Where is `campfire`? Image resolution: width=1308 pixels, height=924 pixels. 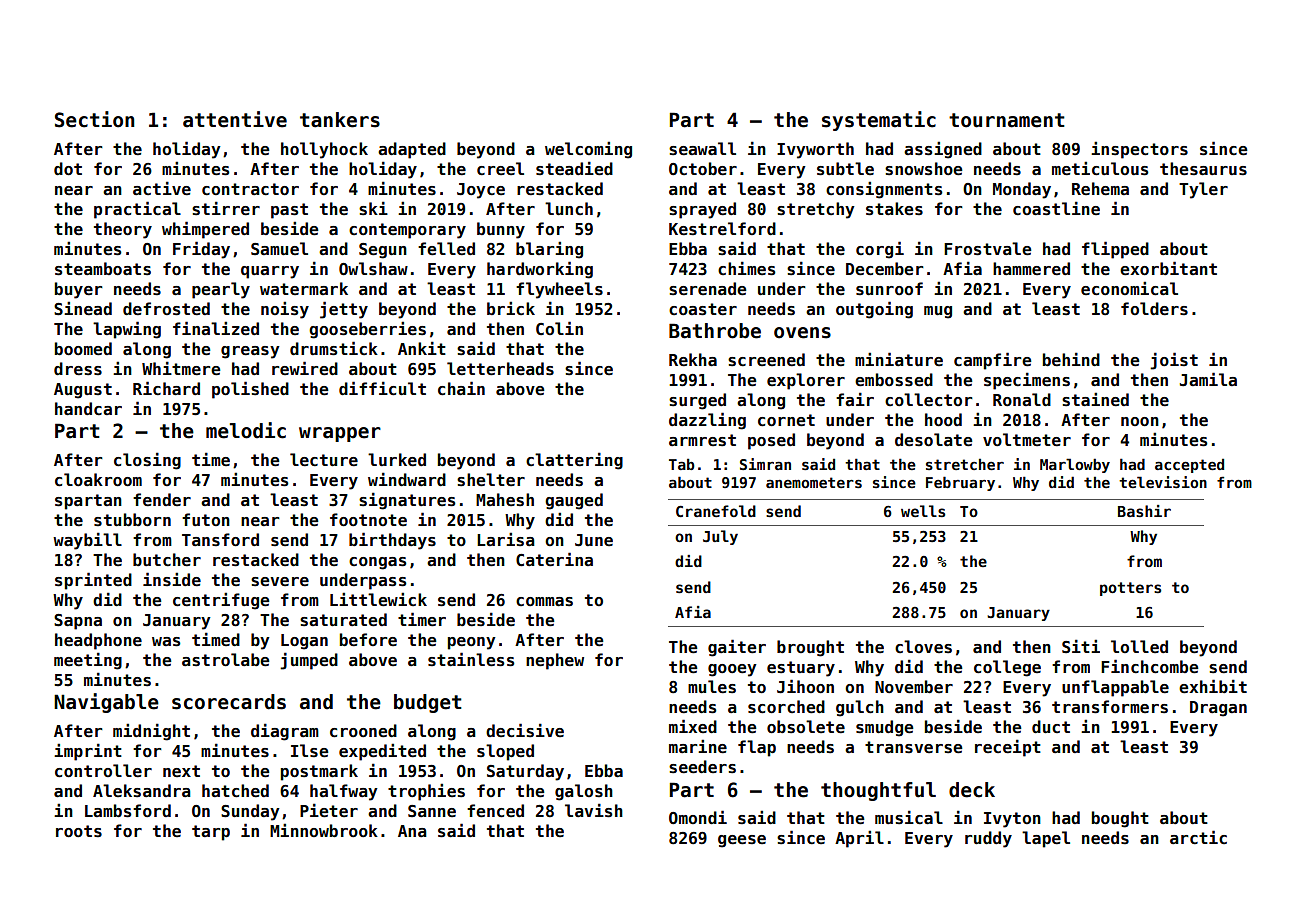 campfire is located at coordinates (992, 361).
